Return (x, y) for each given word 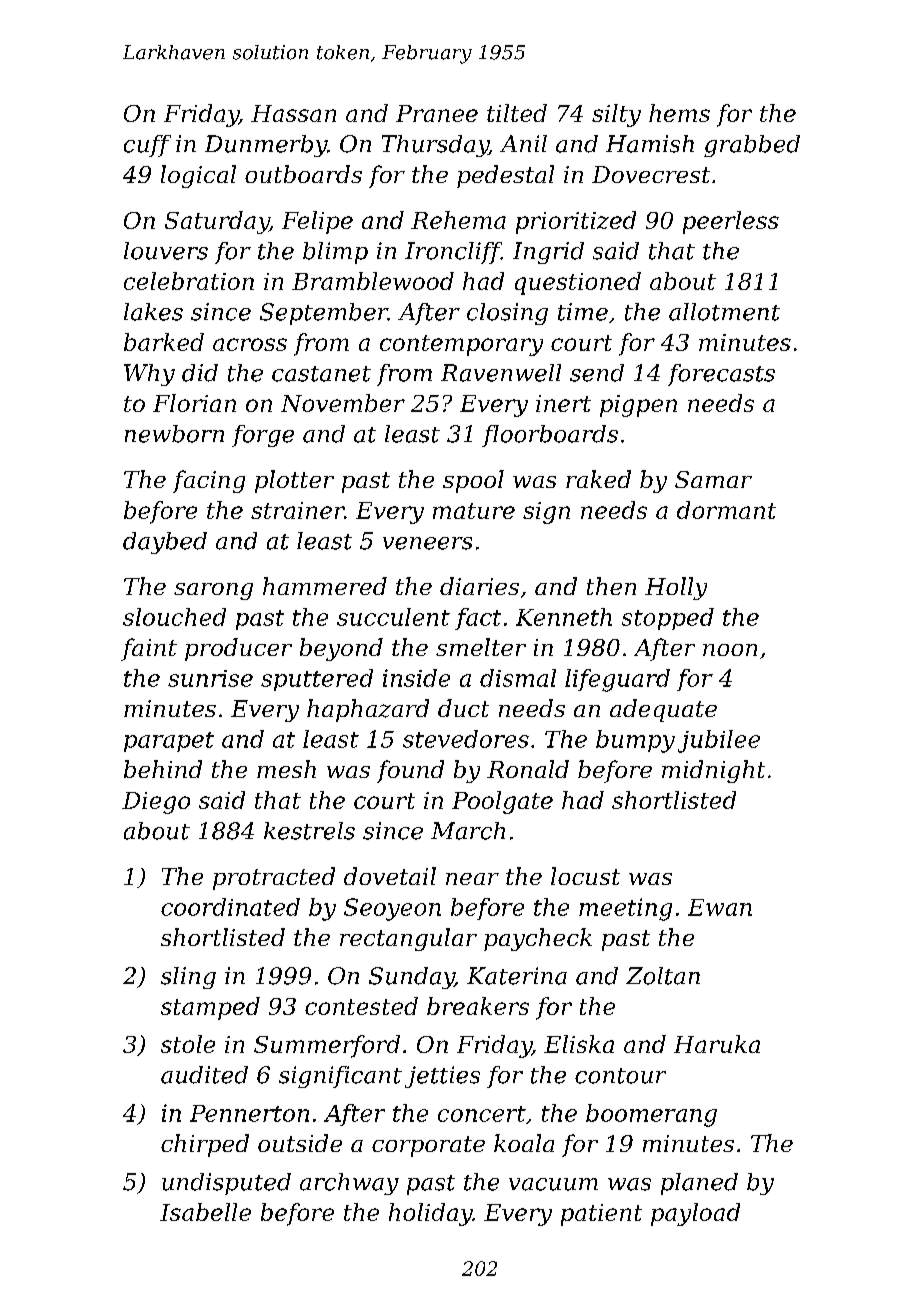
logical (198, 176)
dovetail (390, 876)
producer (238, 649)
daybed (165, 543)
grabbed (752, 146)
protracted (274, 878)
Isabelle (205, 1212)
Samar (713, 479)
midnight (713, 771)
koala (524, 1143)
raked (598, 479)
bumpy (635, 741)
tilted (517, 113)
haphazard (368, 710)
